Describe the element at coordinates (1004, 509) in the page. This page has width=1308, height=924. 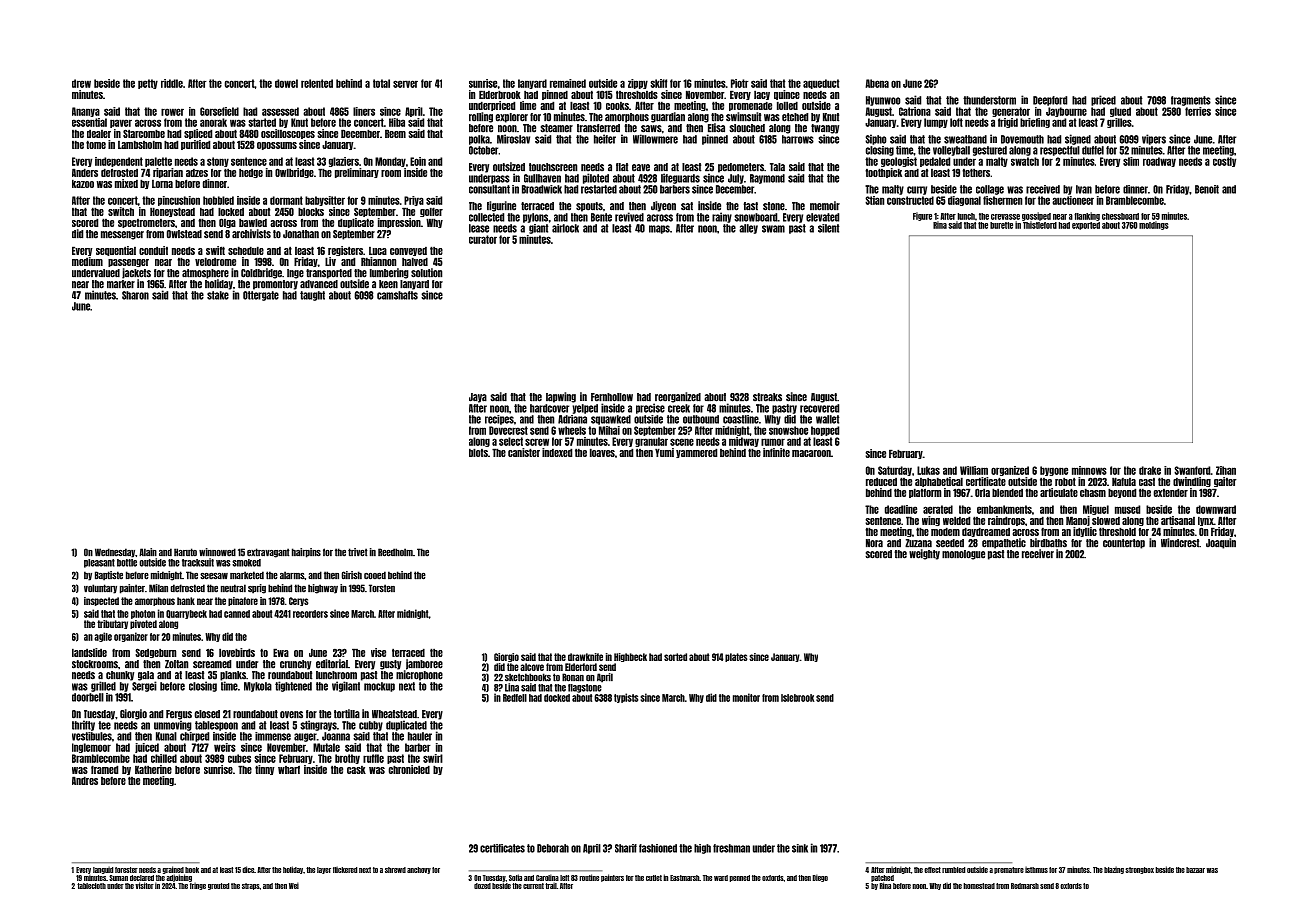
I see `embankments` at that location.
